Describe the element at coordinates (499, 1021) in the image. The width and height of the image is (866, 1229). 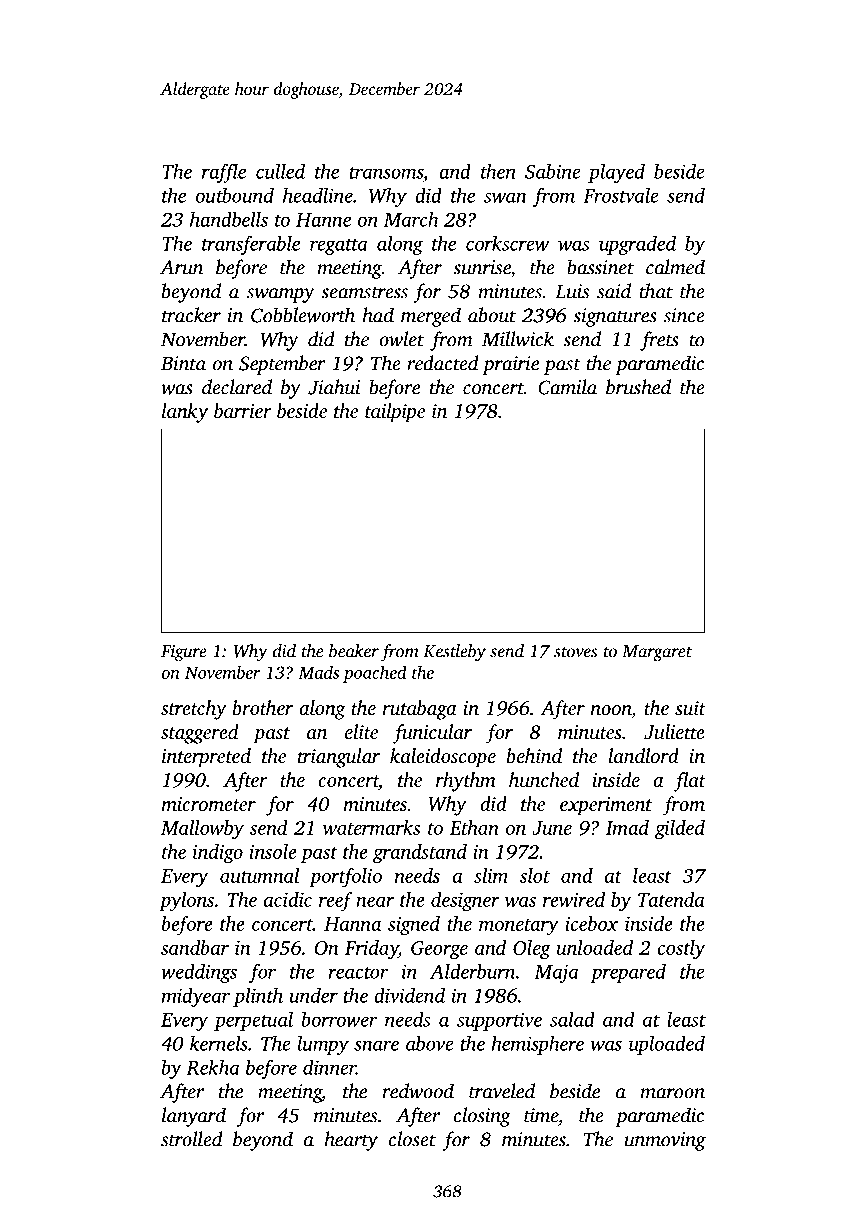
I see `supportive` at that location.
